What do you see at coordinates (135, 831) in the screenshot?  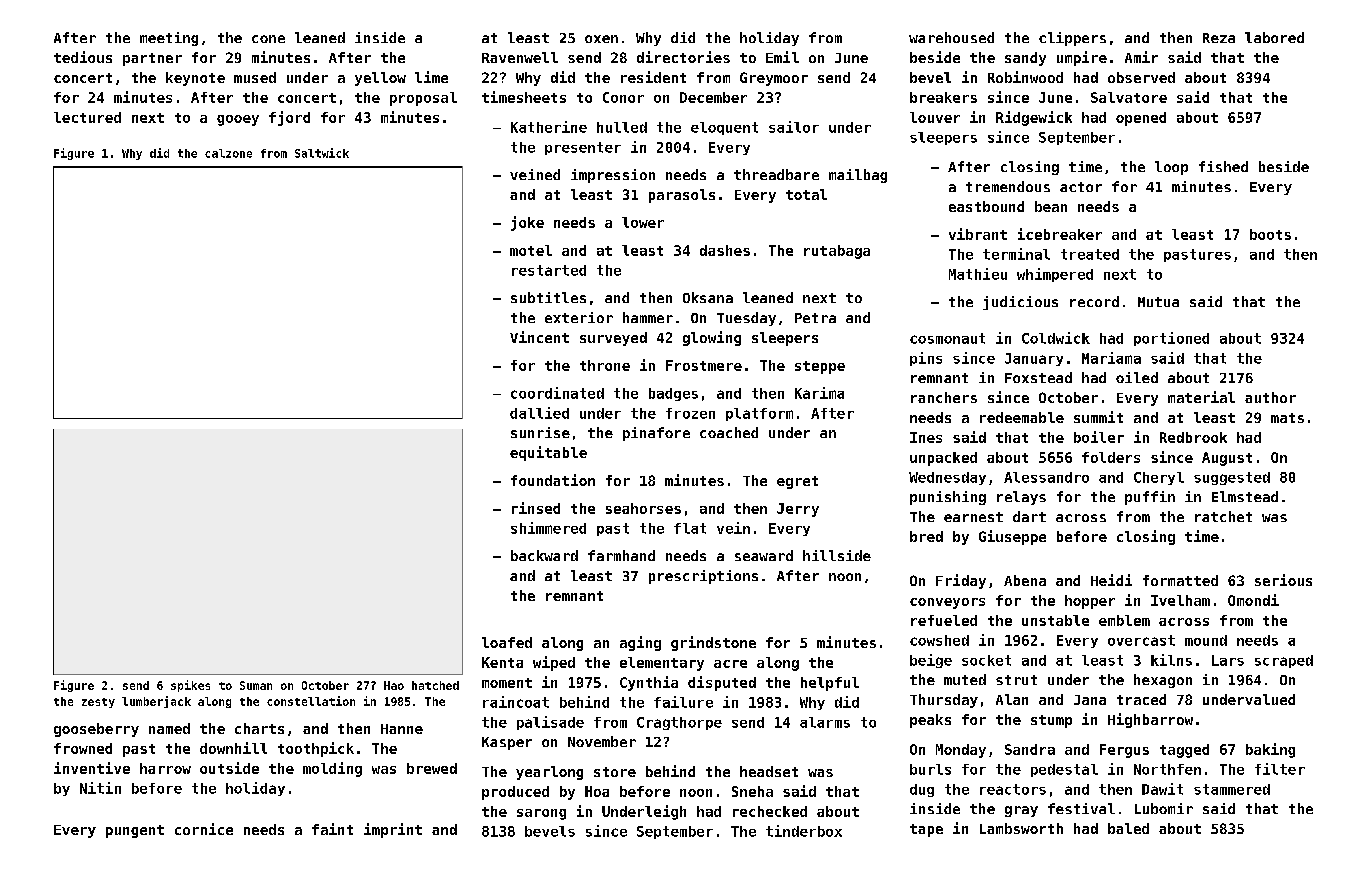 I see `pungent` at bounding box center [135, 831].
